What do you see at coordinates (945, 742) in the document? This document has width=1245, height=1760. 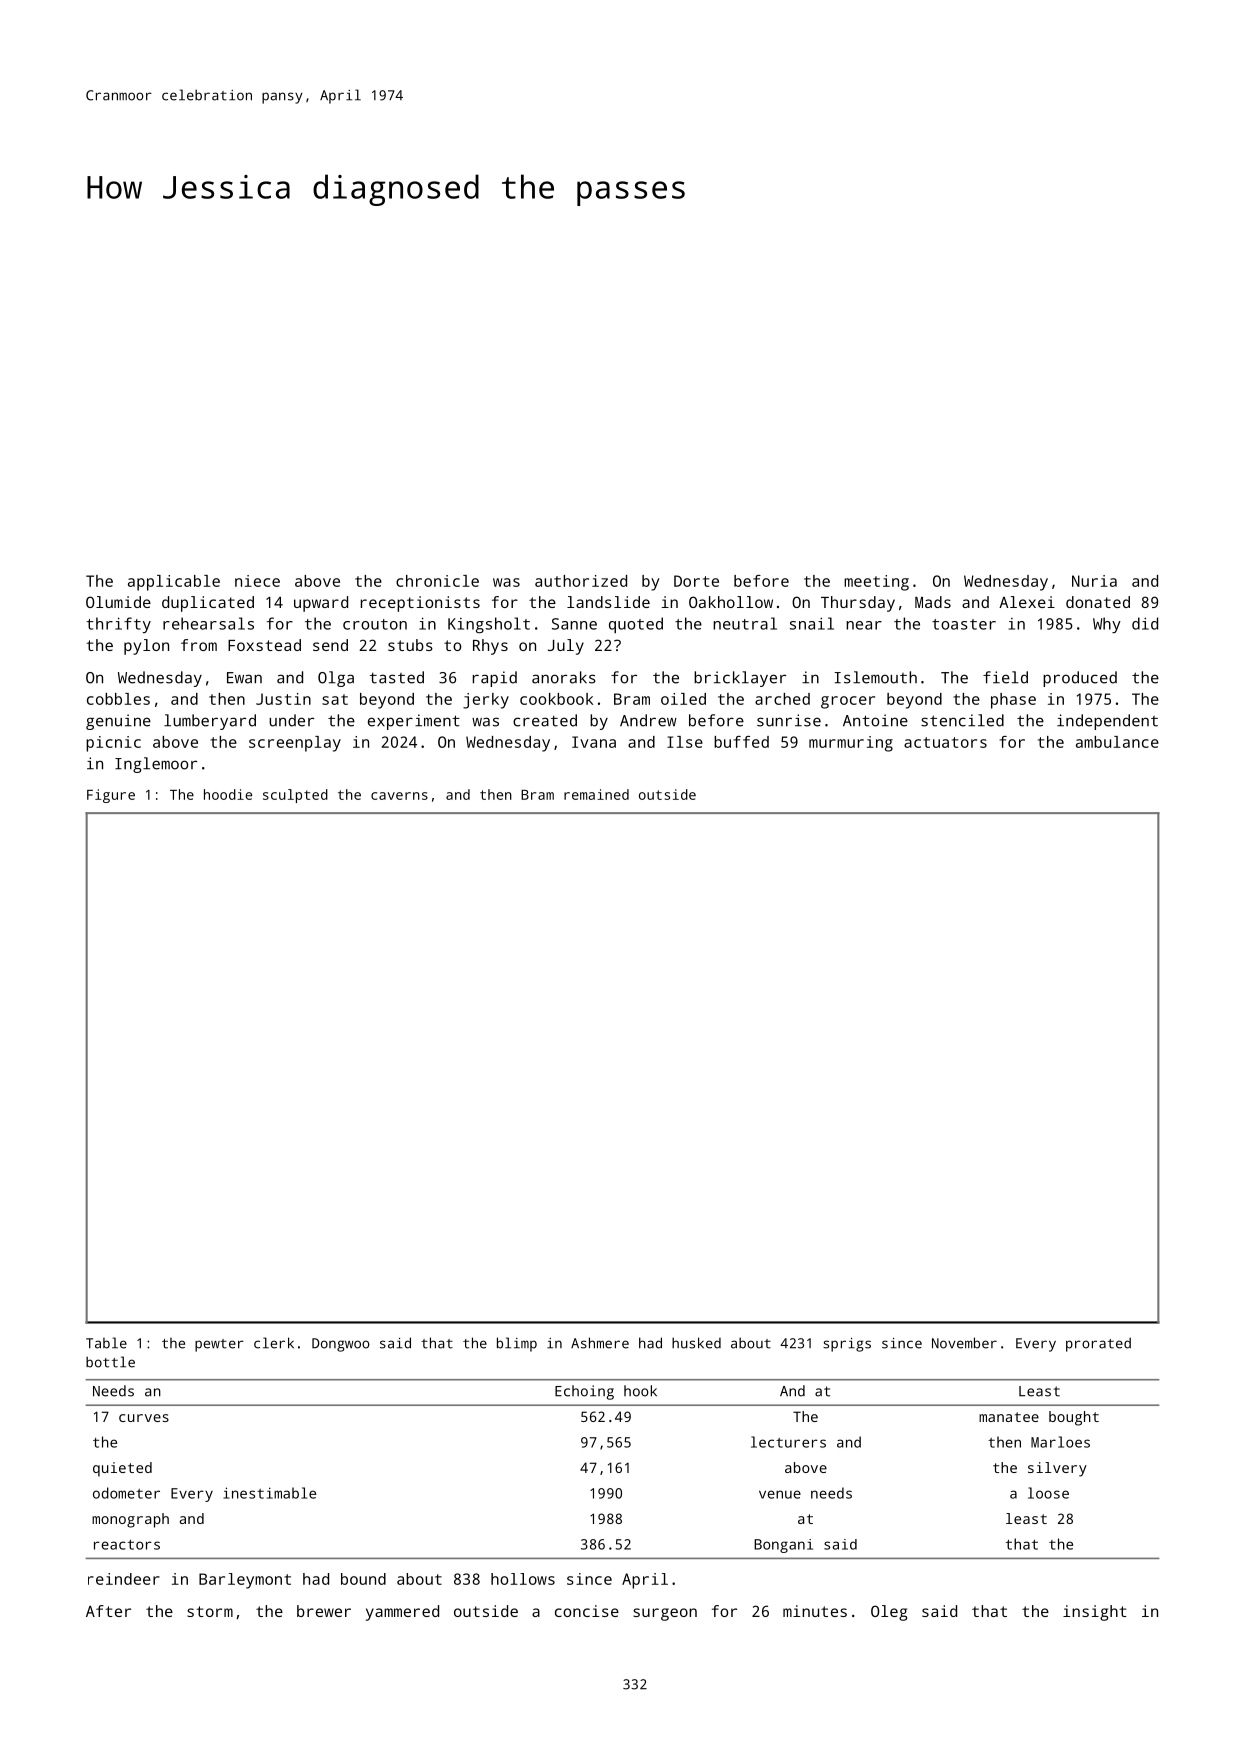 I see `actuators` at bounding box center [945, 742].
